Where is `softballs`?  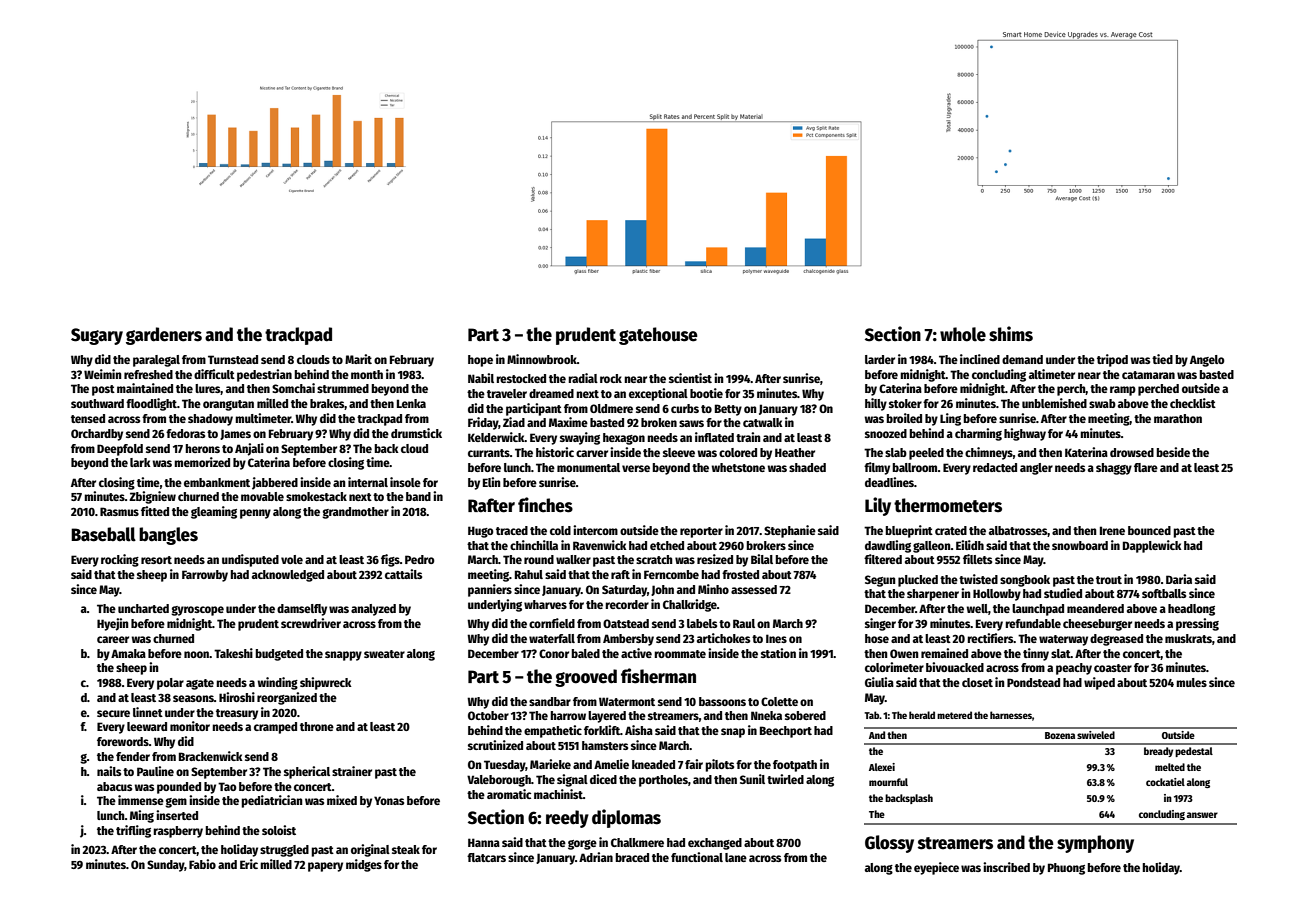
softballs is located at coordinates (1164, 593).
